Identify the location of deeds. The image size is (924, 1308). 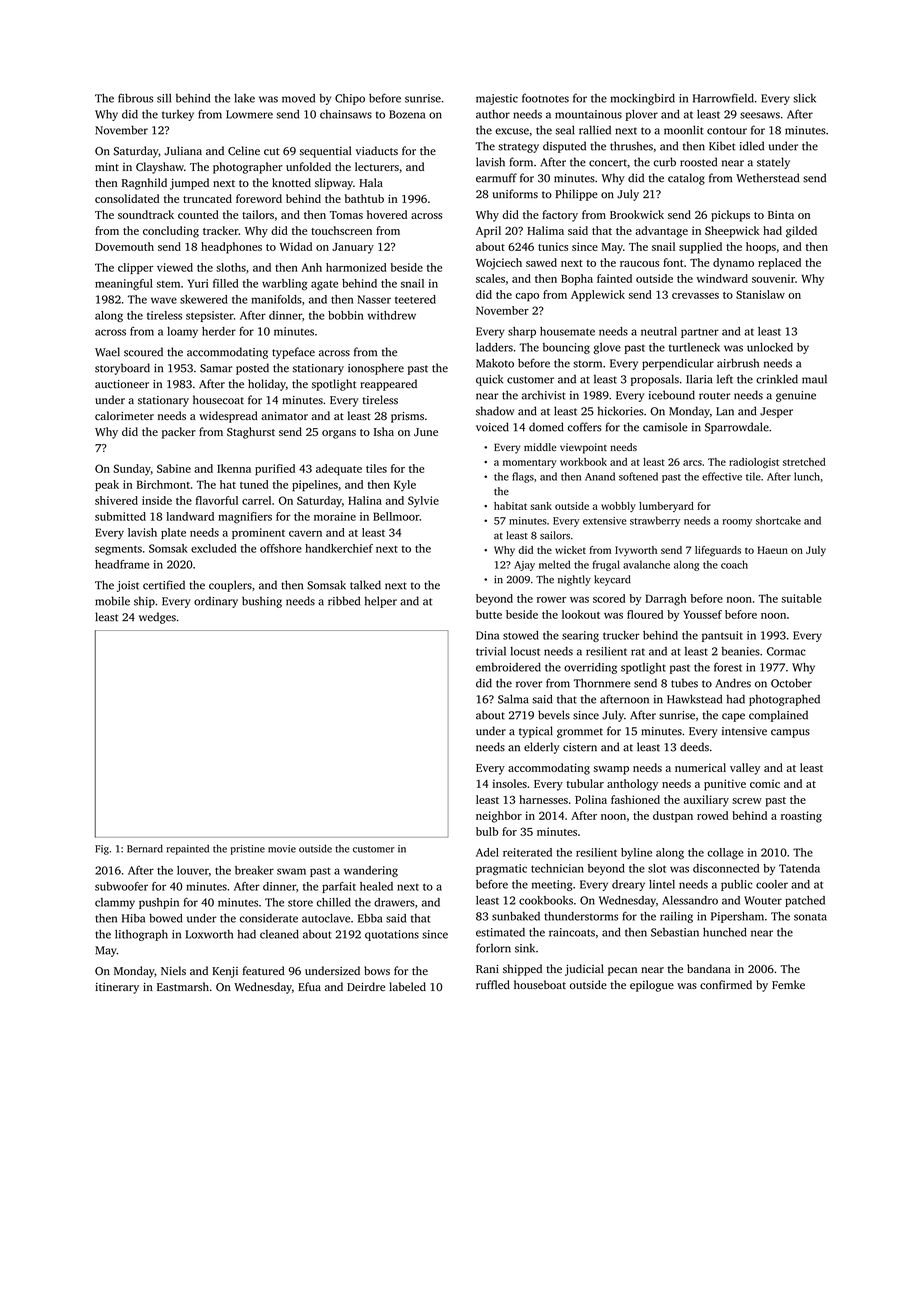
(694, 747).
